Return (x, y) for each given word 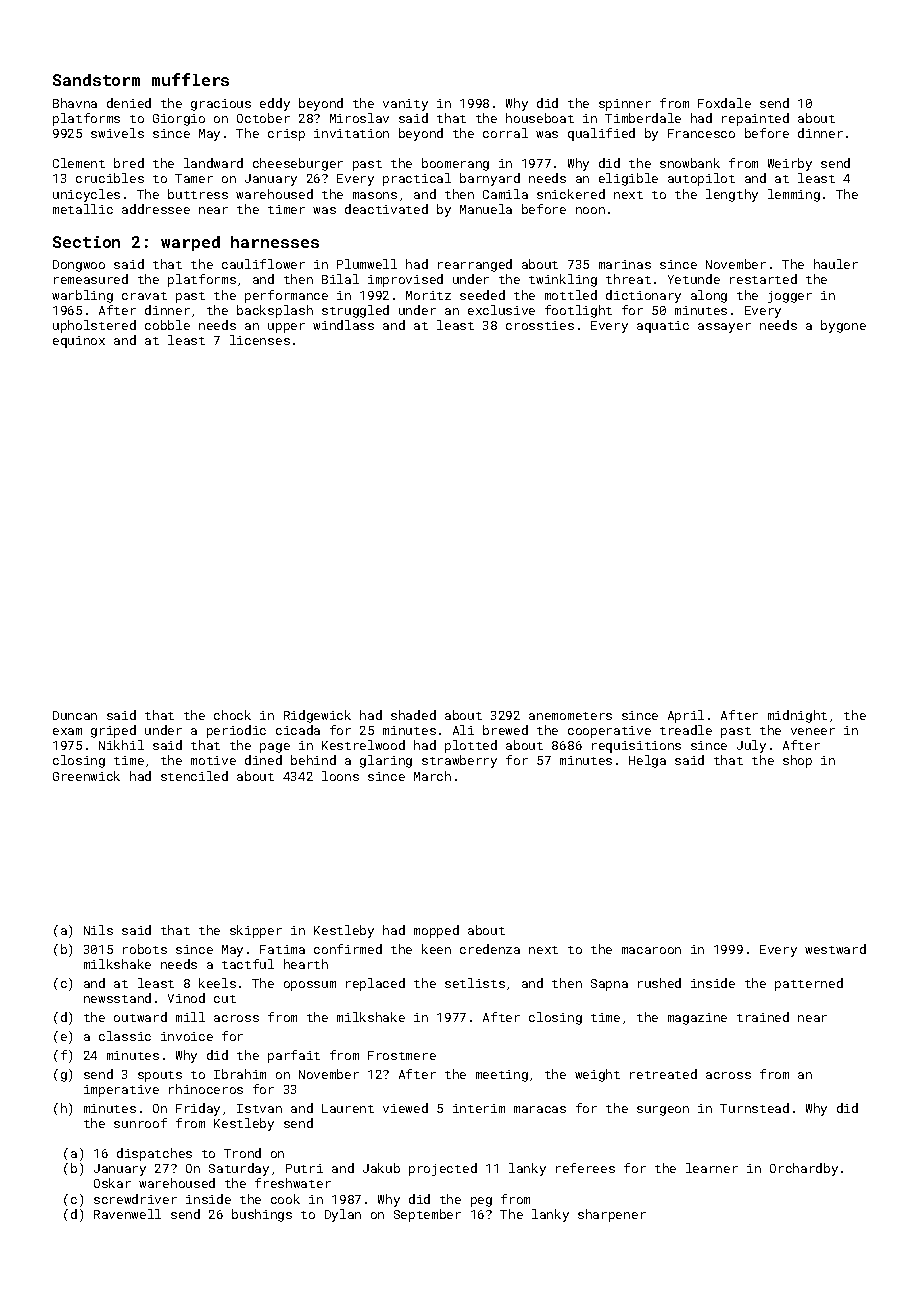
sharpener (612, 1215)
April (686, 716)
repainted (755, 119)
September (427, 1215)
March (432, 776)
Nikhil (121, 745)
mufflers (190, 79)
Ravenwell (127, 1214)
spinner (625, 105)
